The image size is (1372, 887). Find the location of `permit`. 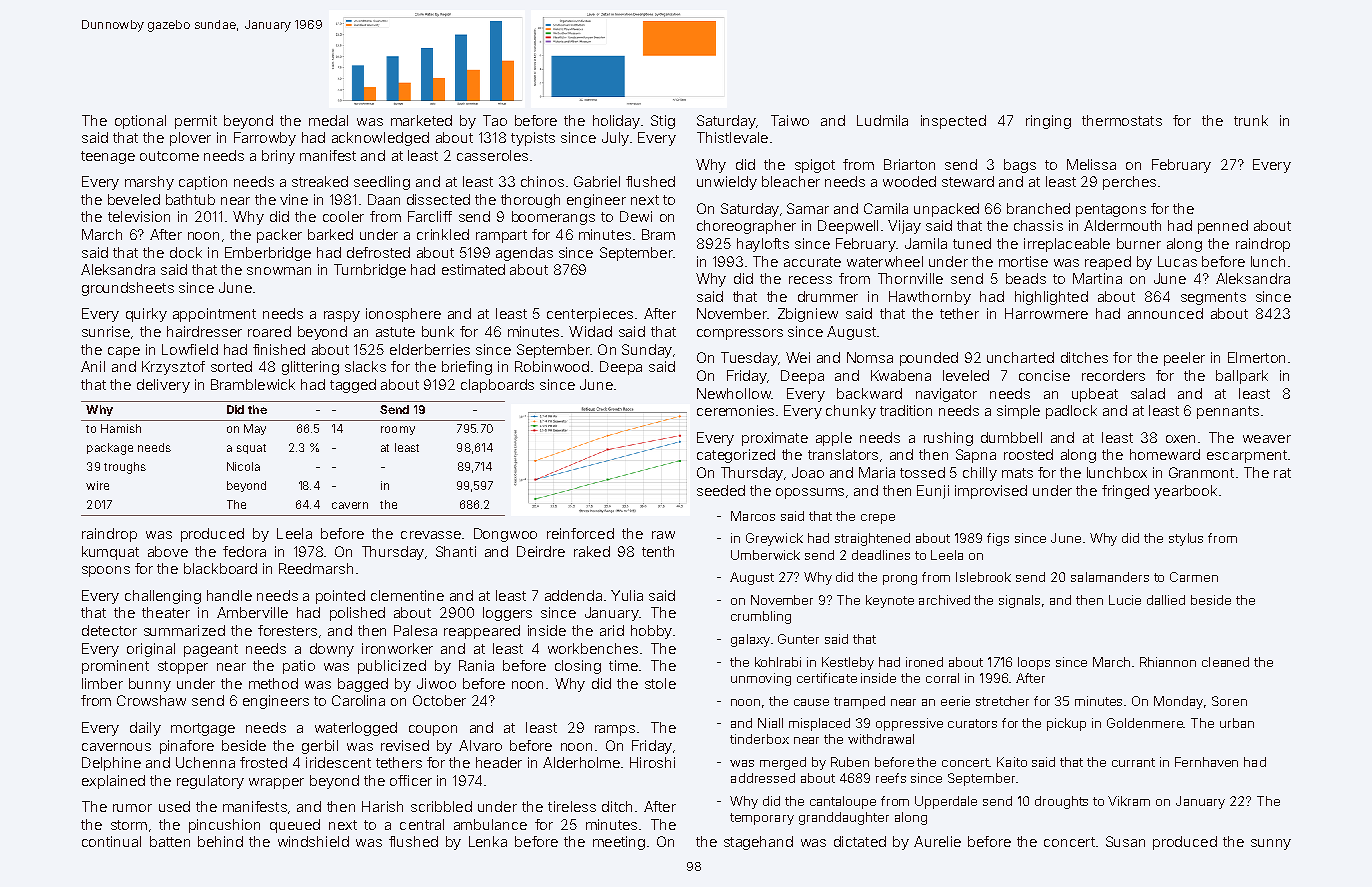

permit is located at coordinates (196, 122).
